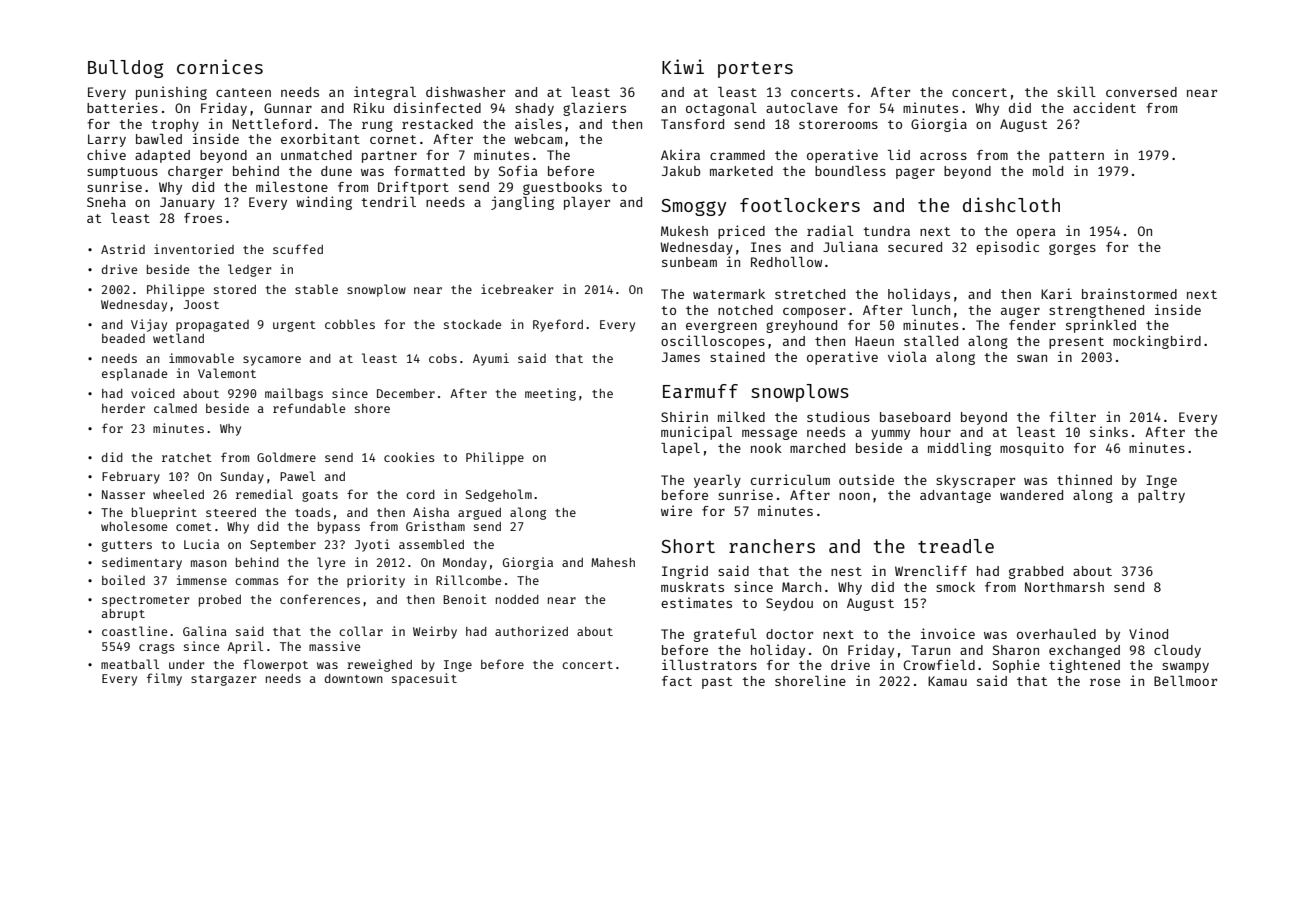 This page has height=924, width=1308. Describe the element at coordinates (123, 338) in the page. I see `beaded` at that location.
